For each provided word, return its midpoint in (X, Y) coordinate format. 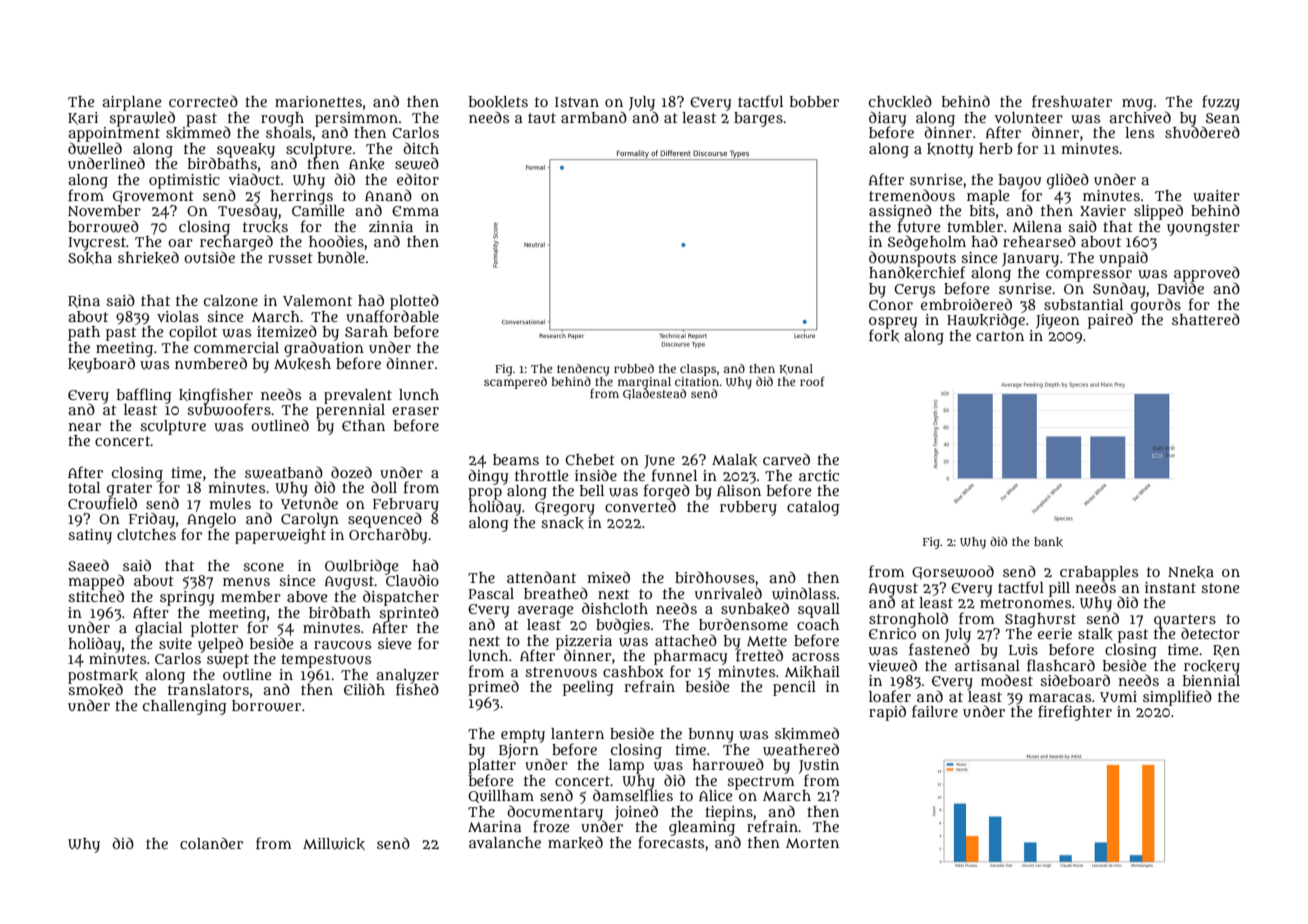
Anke (366, 164)
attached (686, 640)
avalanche (505, 842)
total (84, 487)
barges (758, 119)
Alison (739, 490)
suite (175, 643)
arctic (819, 475)
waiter (1216, 196)
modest (1007, 680)
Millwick (334, 844)
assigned (900, 212)
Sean (1223, 118)
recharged (236, 243)
